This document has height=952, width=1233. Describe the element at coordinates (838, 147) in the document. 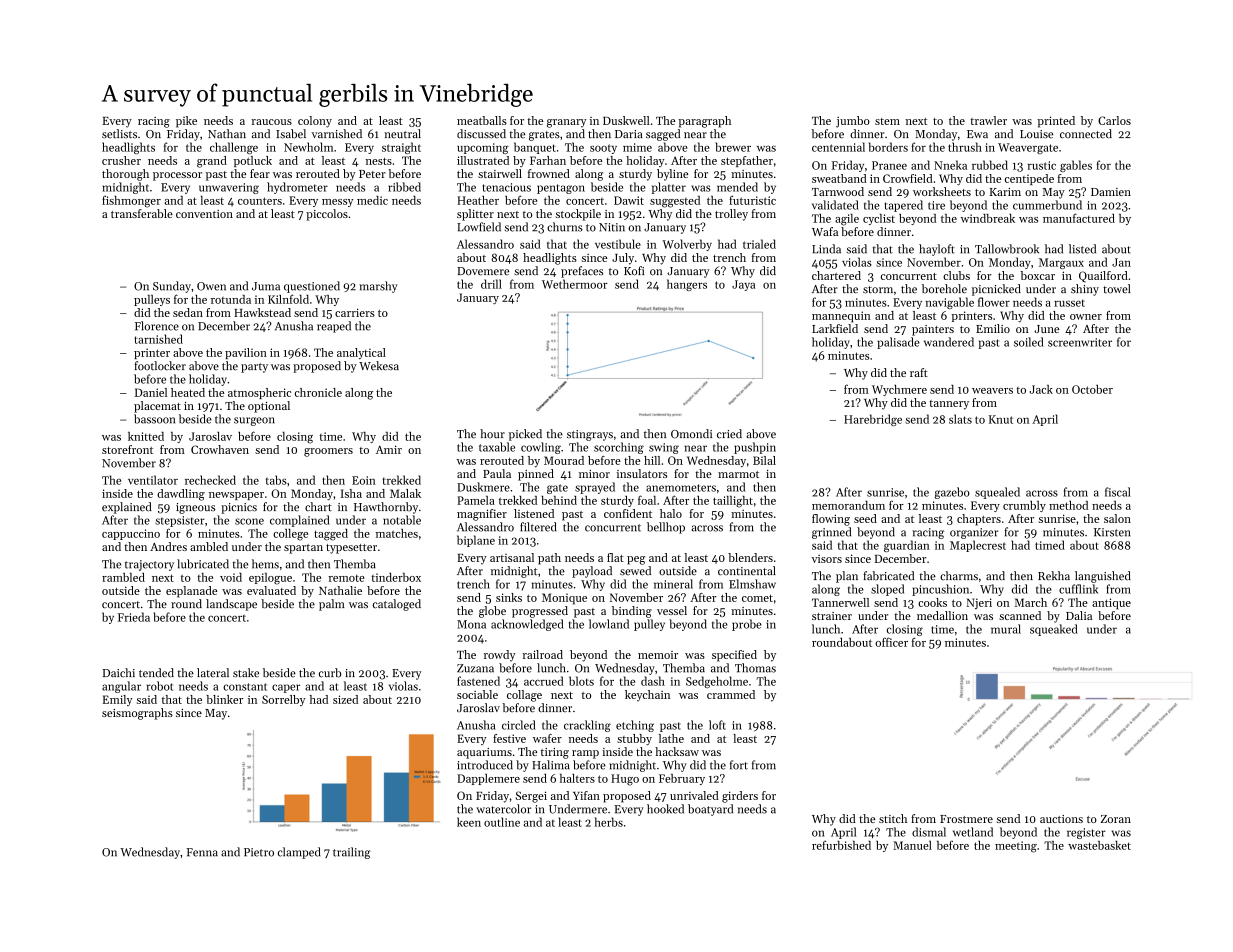

I see `centennial` at that location.
